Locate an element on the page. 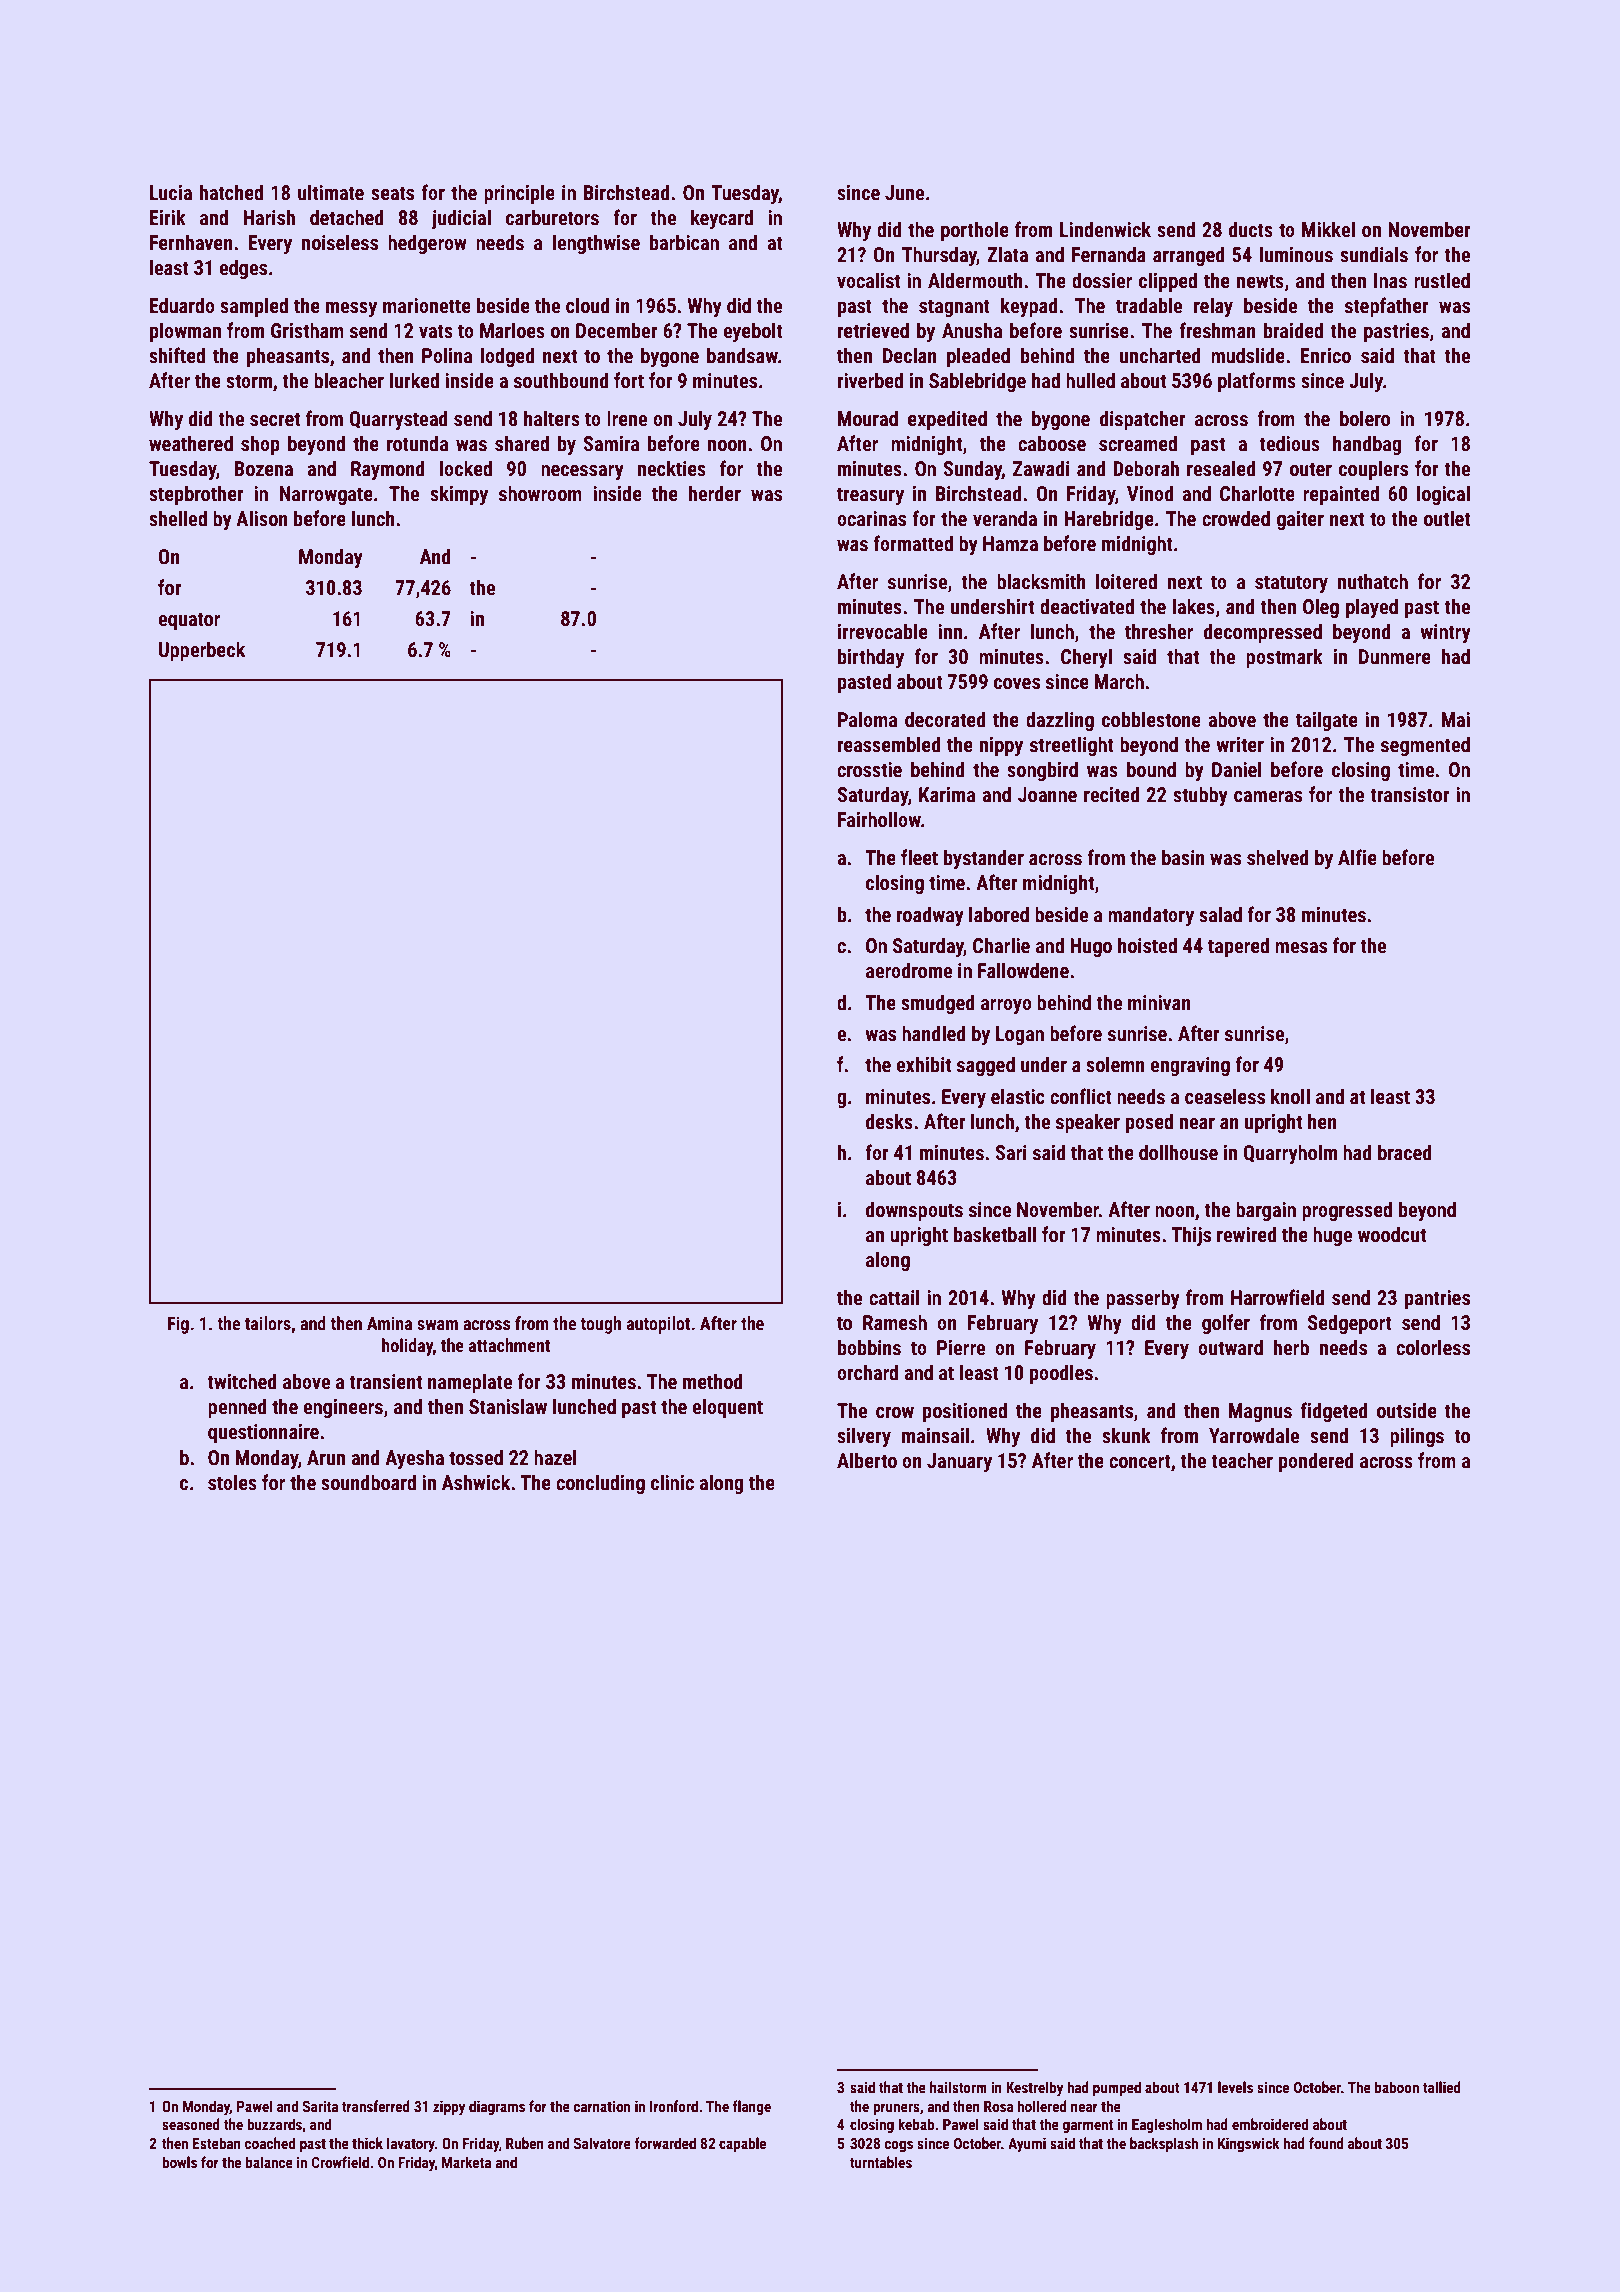 This image has width=1620, height=2292. stoles is located at coordinates (232, 1482).
